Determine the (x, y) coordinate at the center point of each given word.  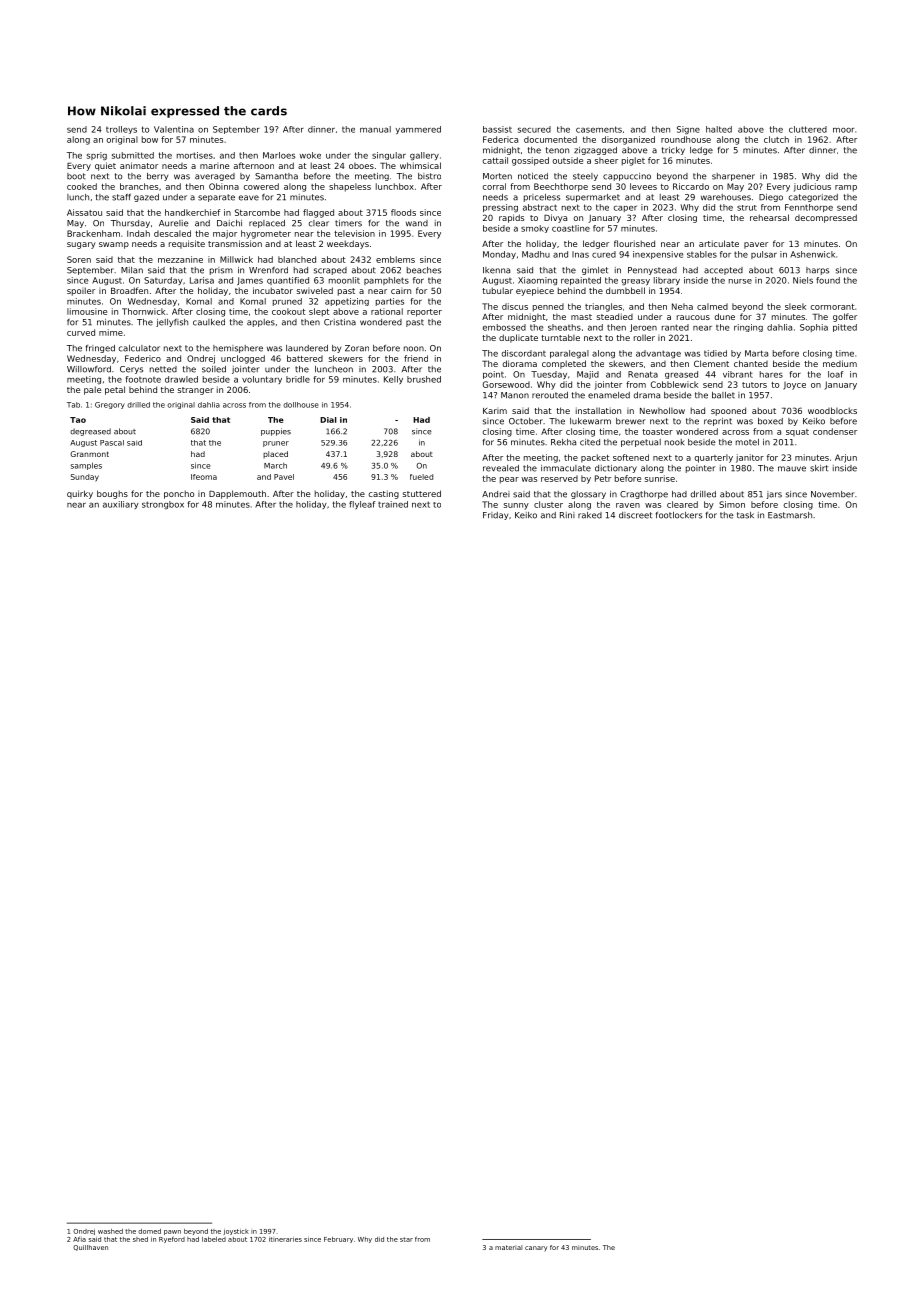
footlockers (679, 515)
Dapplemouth (237, 494)
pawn (172, 1232)
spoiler (81, 291)
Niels (803, 280)
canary (536, 1249)
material (508, 1247)
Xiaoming (537, 281)
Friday (495, 516)
